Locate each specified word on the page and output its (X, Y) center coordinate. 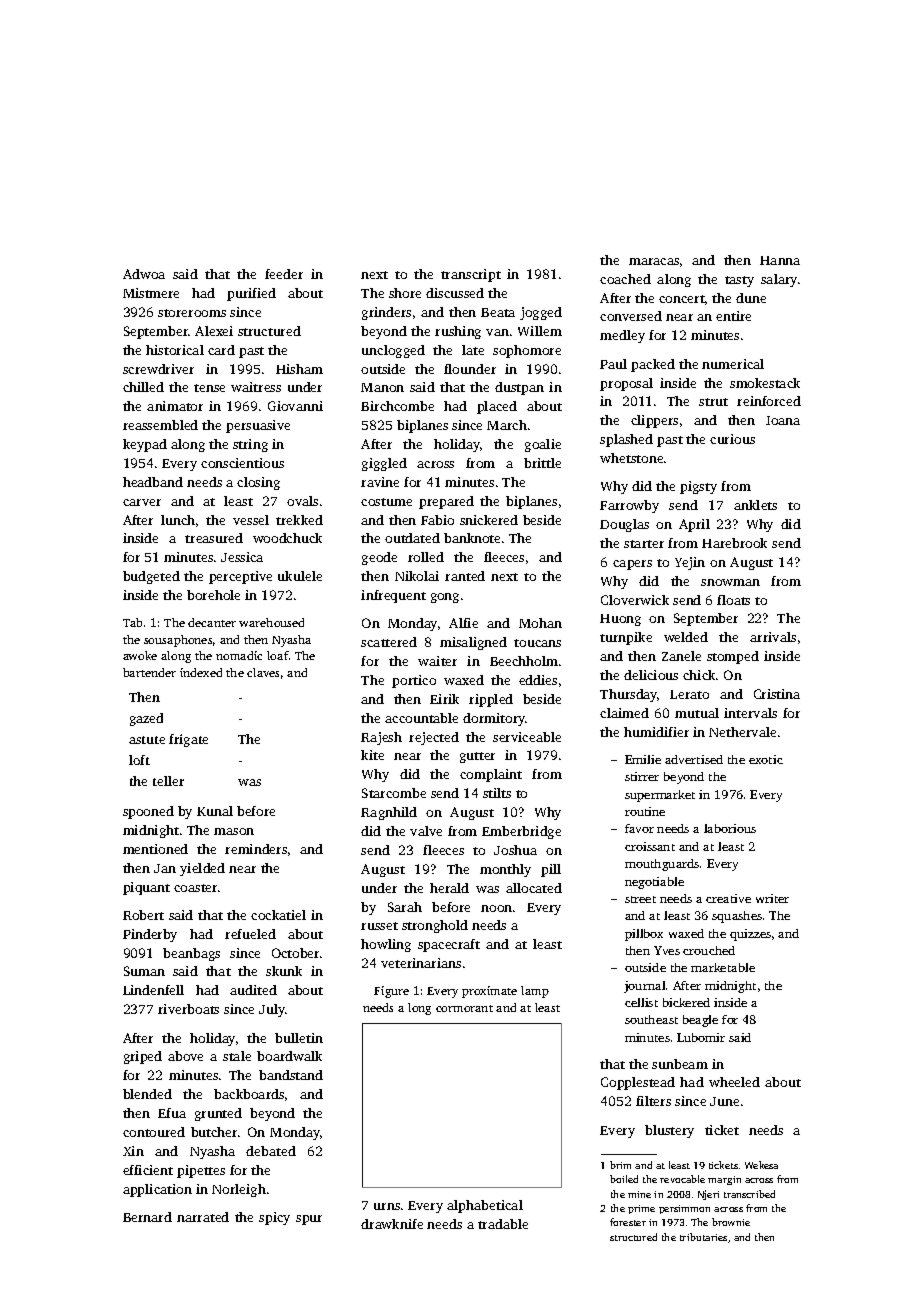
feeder (284, 274)
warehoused (271, 622)
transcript (471, 275)
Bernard (147, 1217)
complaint (491, 775)
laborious (730, 828)
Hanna (780, 260)
